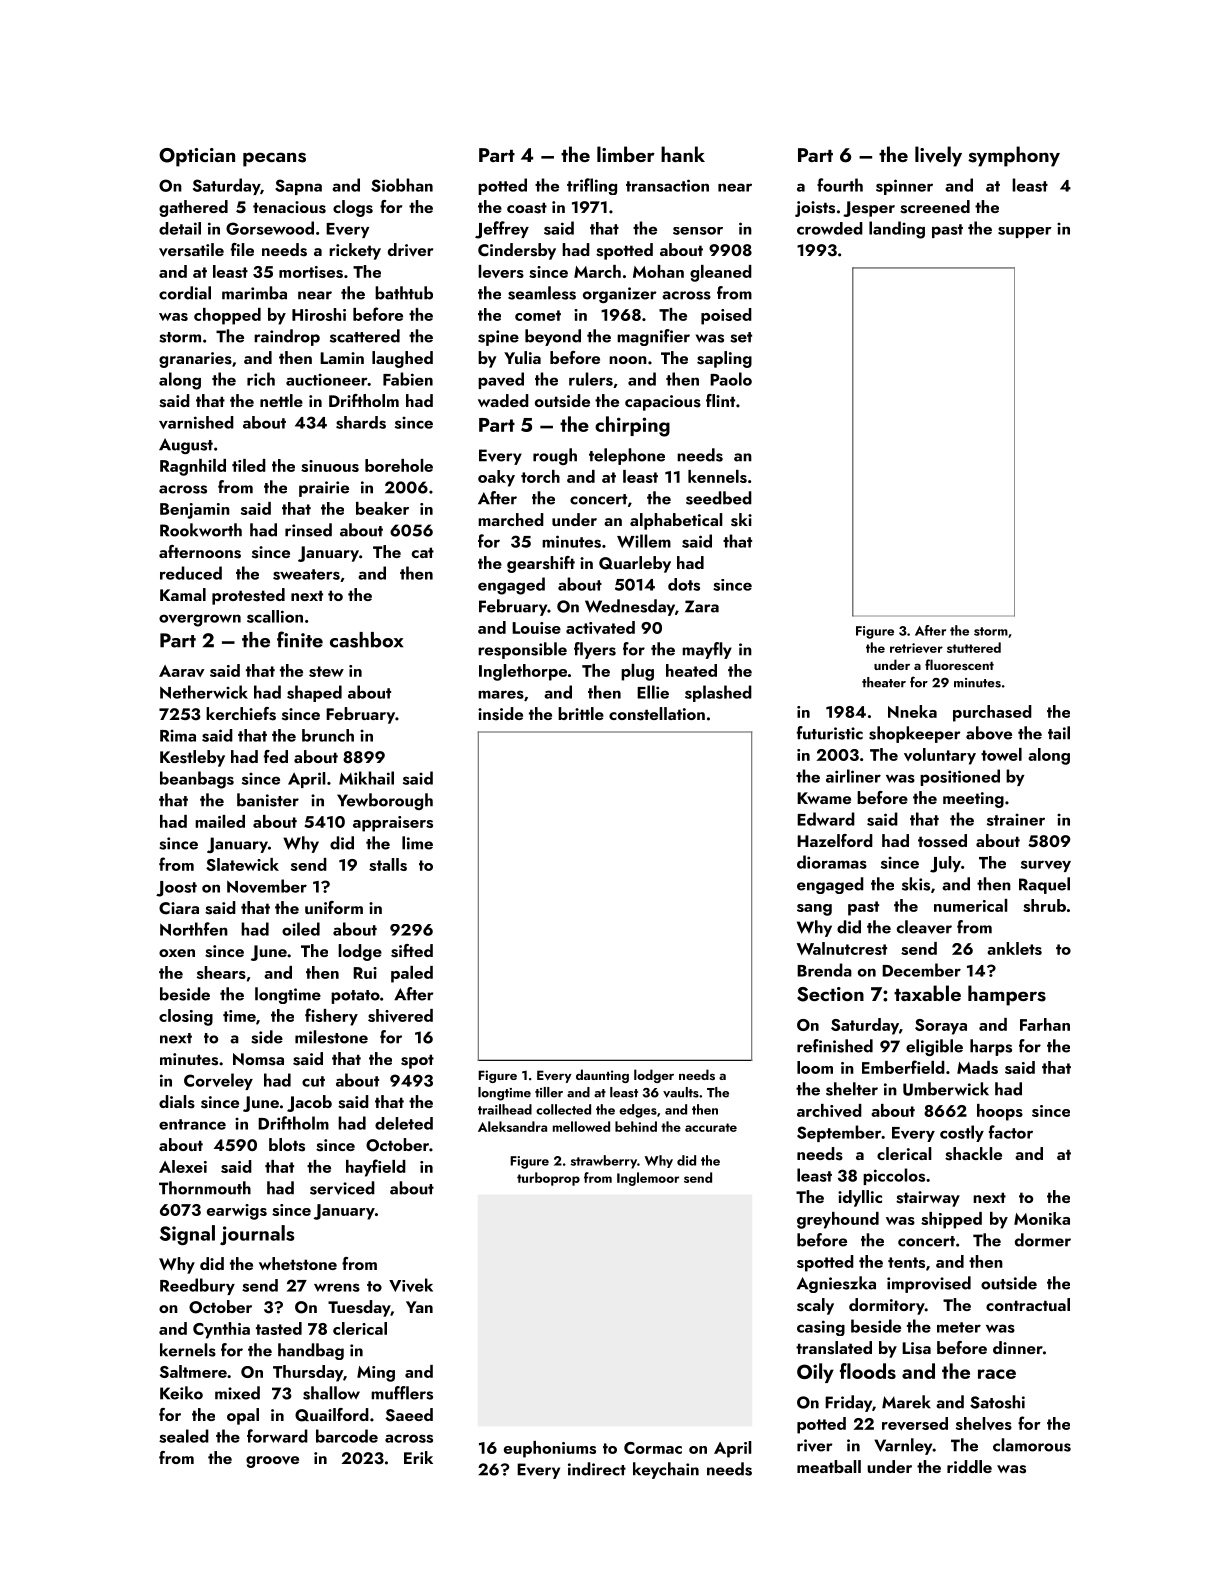  I want to click on survey, so click(1046, 866).
